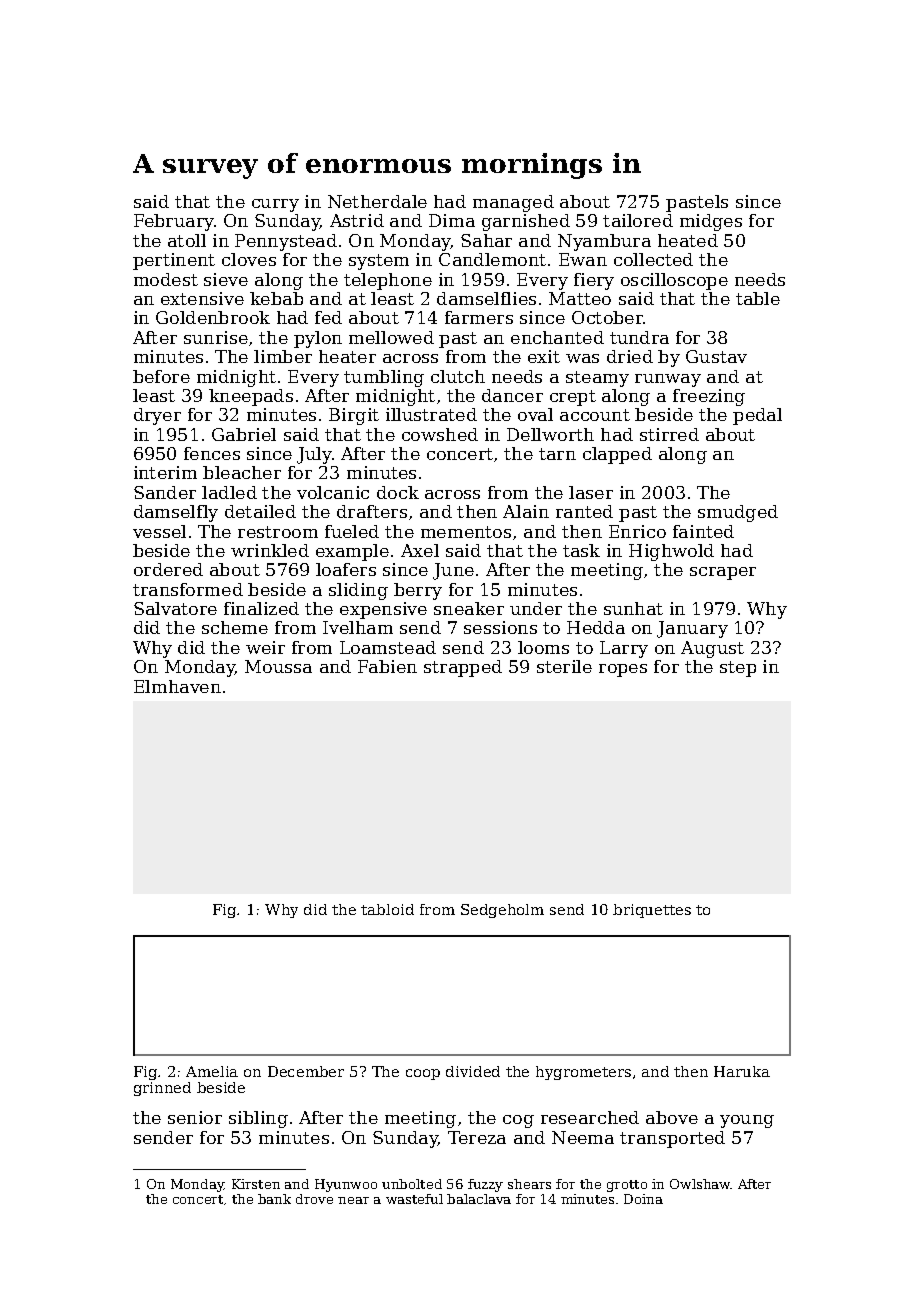 The height and width of the screenshot is (1311, 924). What do you see at coordinates (463, 668) in the screenshot?
I see `strapped` at bounding box center [463, 668].
